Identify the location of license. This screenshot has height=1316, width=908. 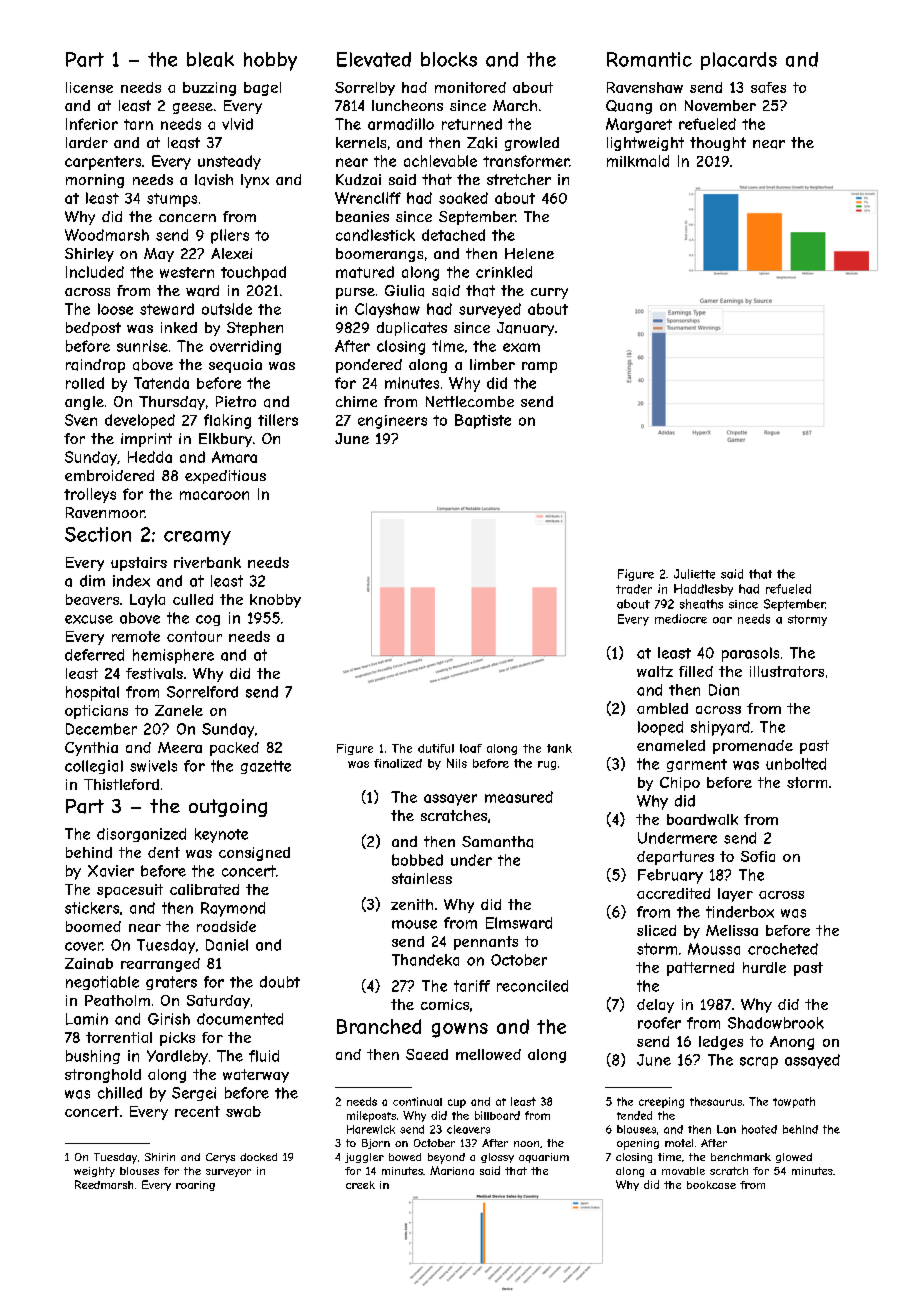
(89, 87).
